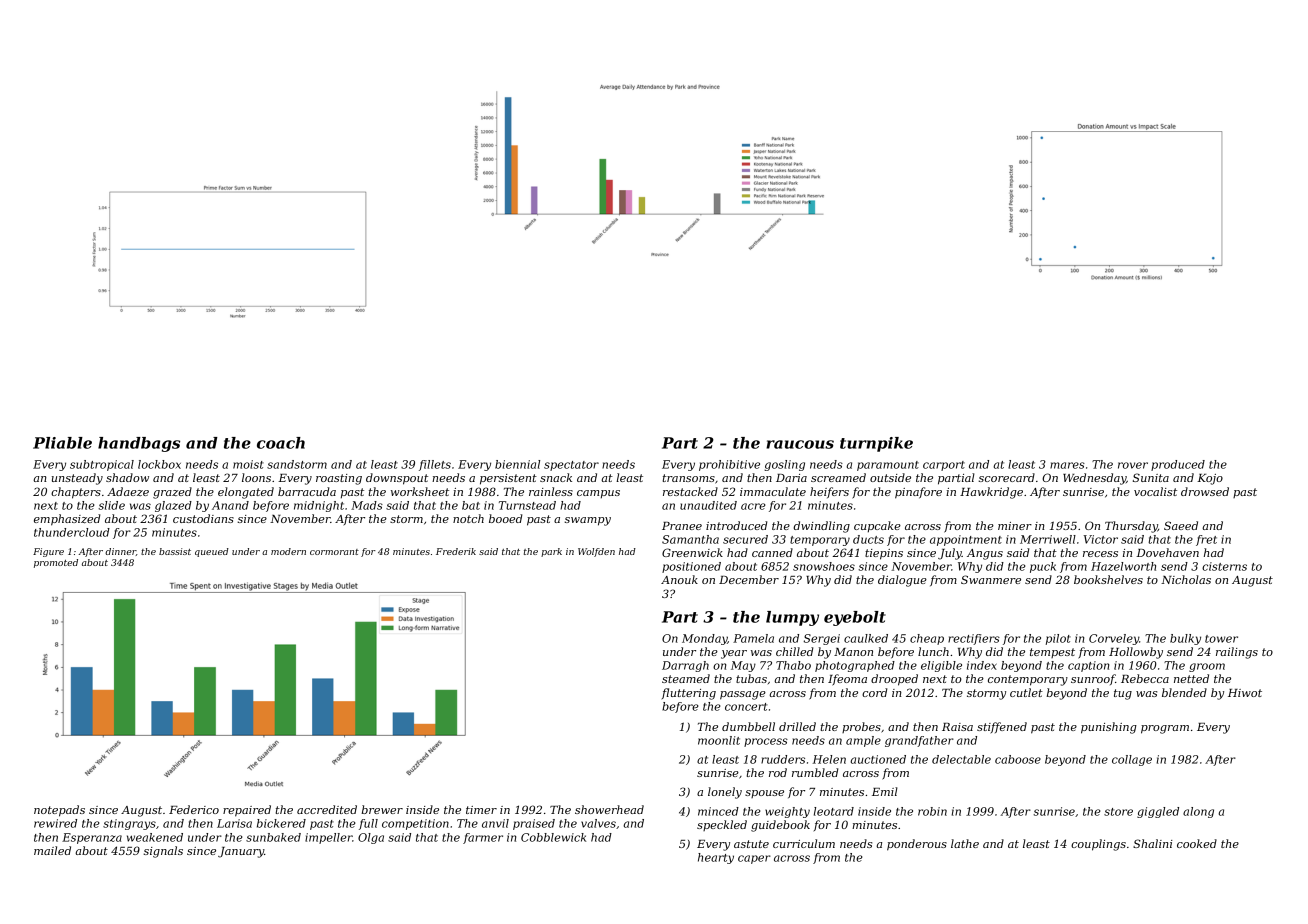 Image resolution: width=1308 pixels, height=924 pixels. I want to click on full, so click(368, 824).
